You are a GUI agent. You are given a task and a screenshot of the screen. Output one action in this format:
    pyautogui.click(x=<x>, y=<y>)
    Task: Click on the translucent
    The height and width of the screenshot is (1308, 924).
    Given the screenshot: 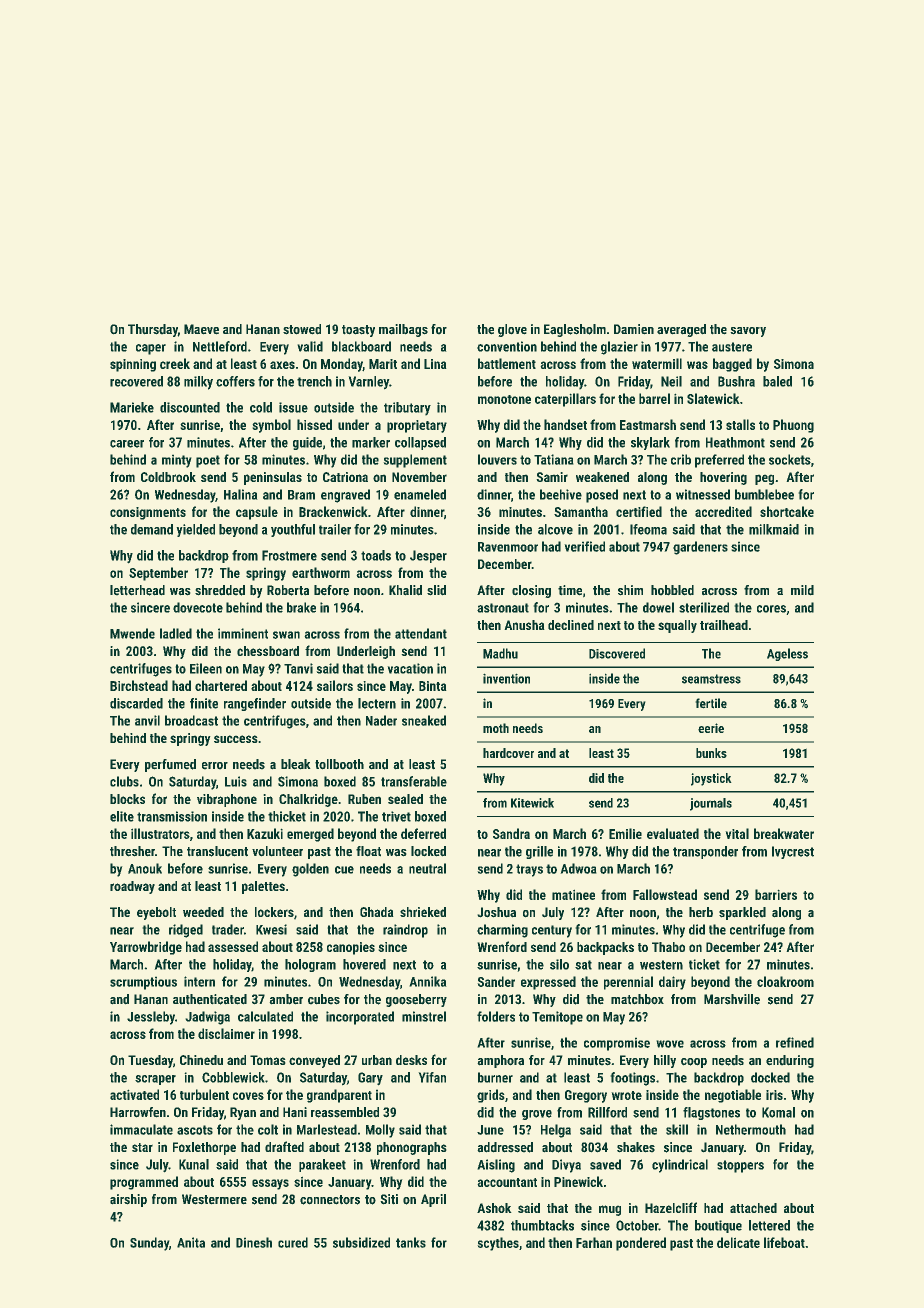 What is the action you would take?
    pyautogui.click(x=217, y=851)
